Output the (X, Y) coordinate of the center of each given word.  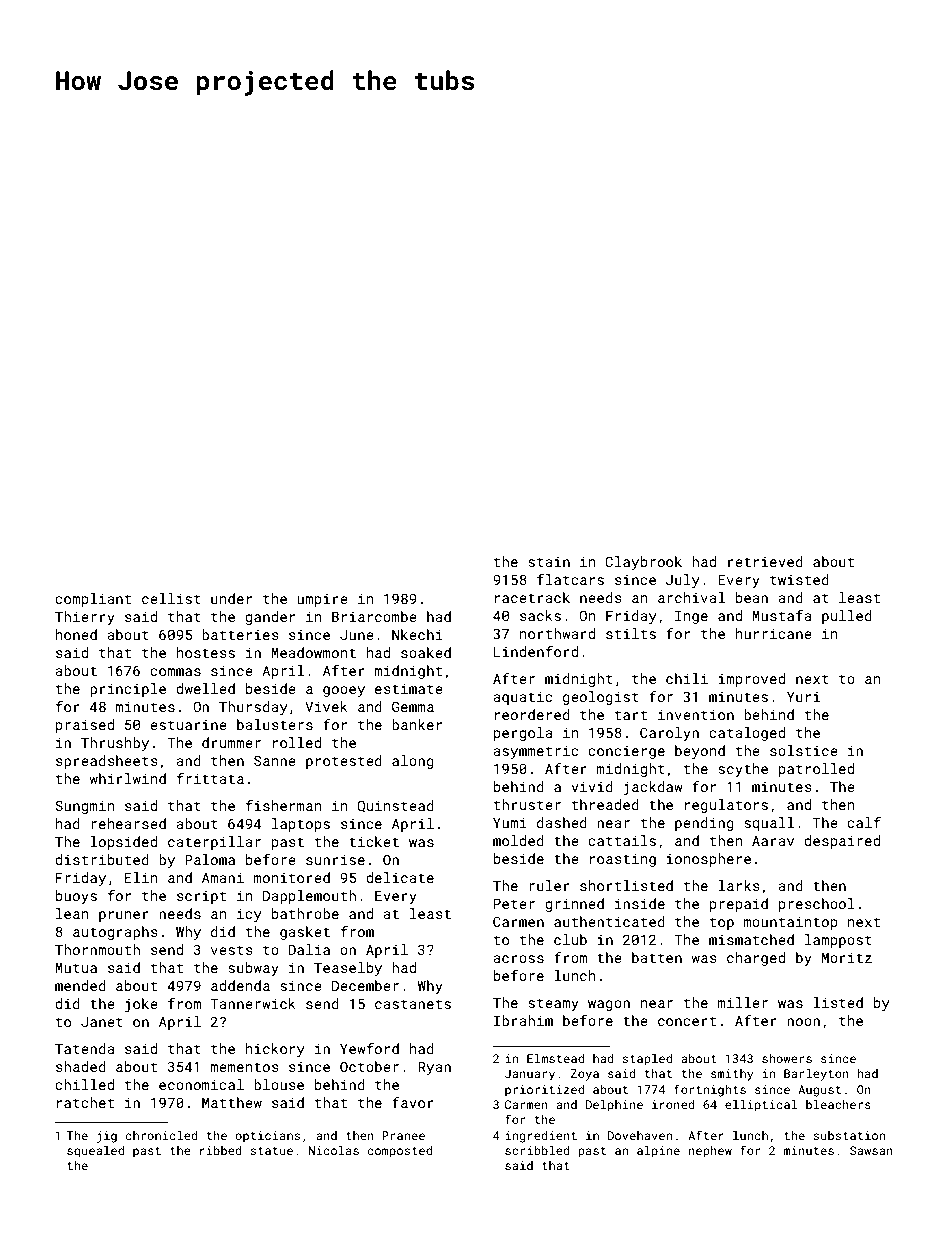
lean (72, 913)
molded (518, 840)
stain (549, 562)
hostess (206, 652)
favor (413, 1102)
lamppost (838, 941)
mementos (244, 1067)
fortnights (710, 1090)
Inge (691, 617)
